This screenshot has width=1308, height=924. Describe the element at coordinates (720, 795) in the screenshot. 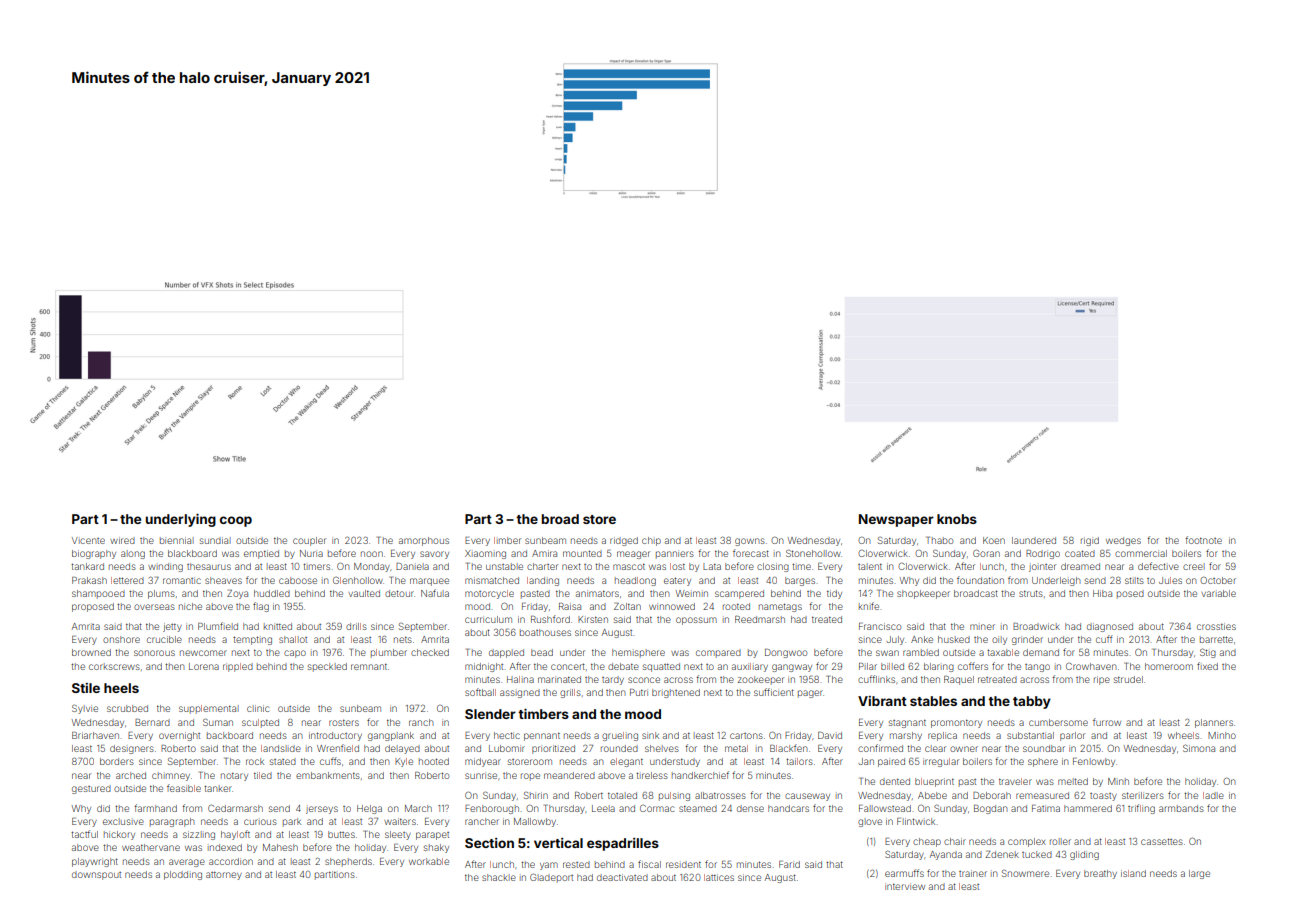

I see `albatrosses` at that location.
